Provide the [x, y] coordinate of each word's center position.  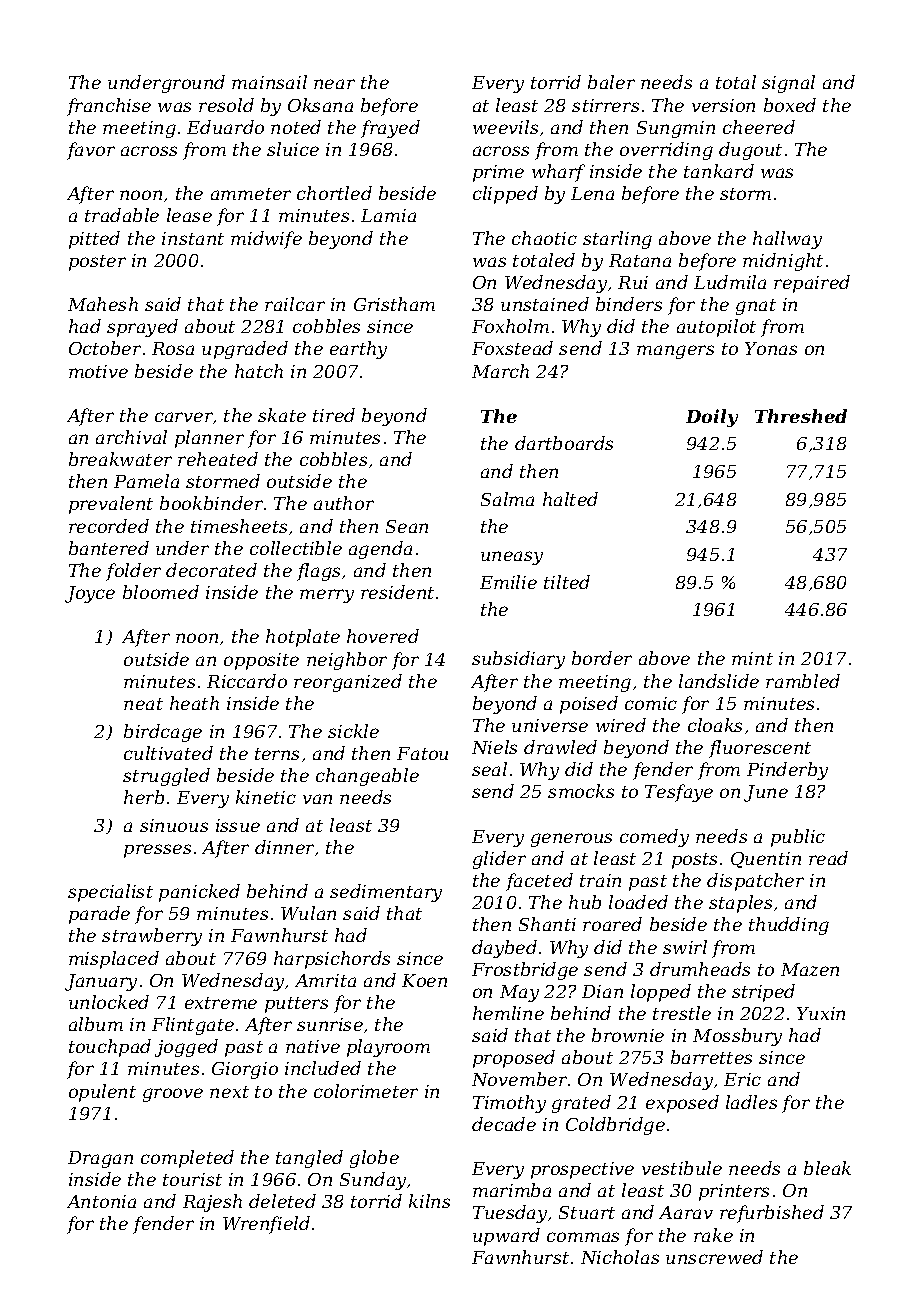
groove [173, 1095]
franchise [109, 107]
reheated [218, 459]
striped [763, 993]
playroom [388, 1048]
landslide [719, 681]
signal [788, 84]
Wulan [308, 913]
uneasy [512, 558]
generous [571, 840]
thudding [789, 926]
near [334, 84]
